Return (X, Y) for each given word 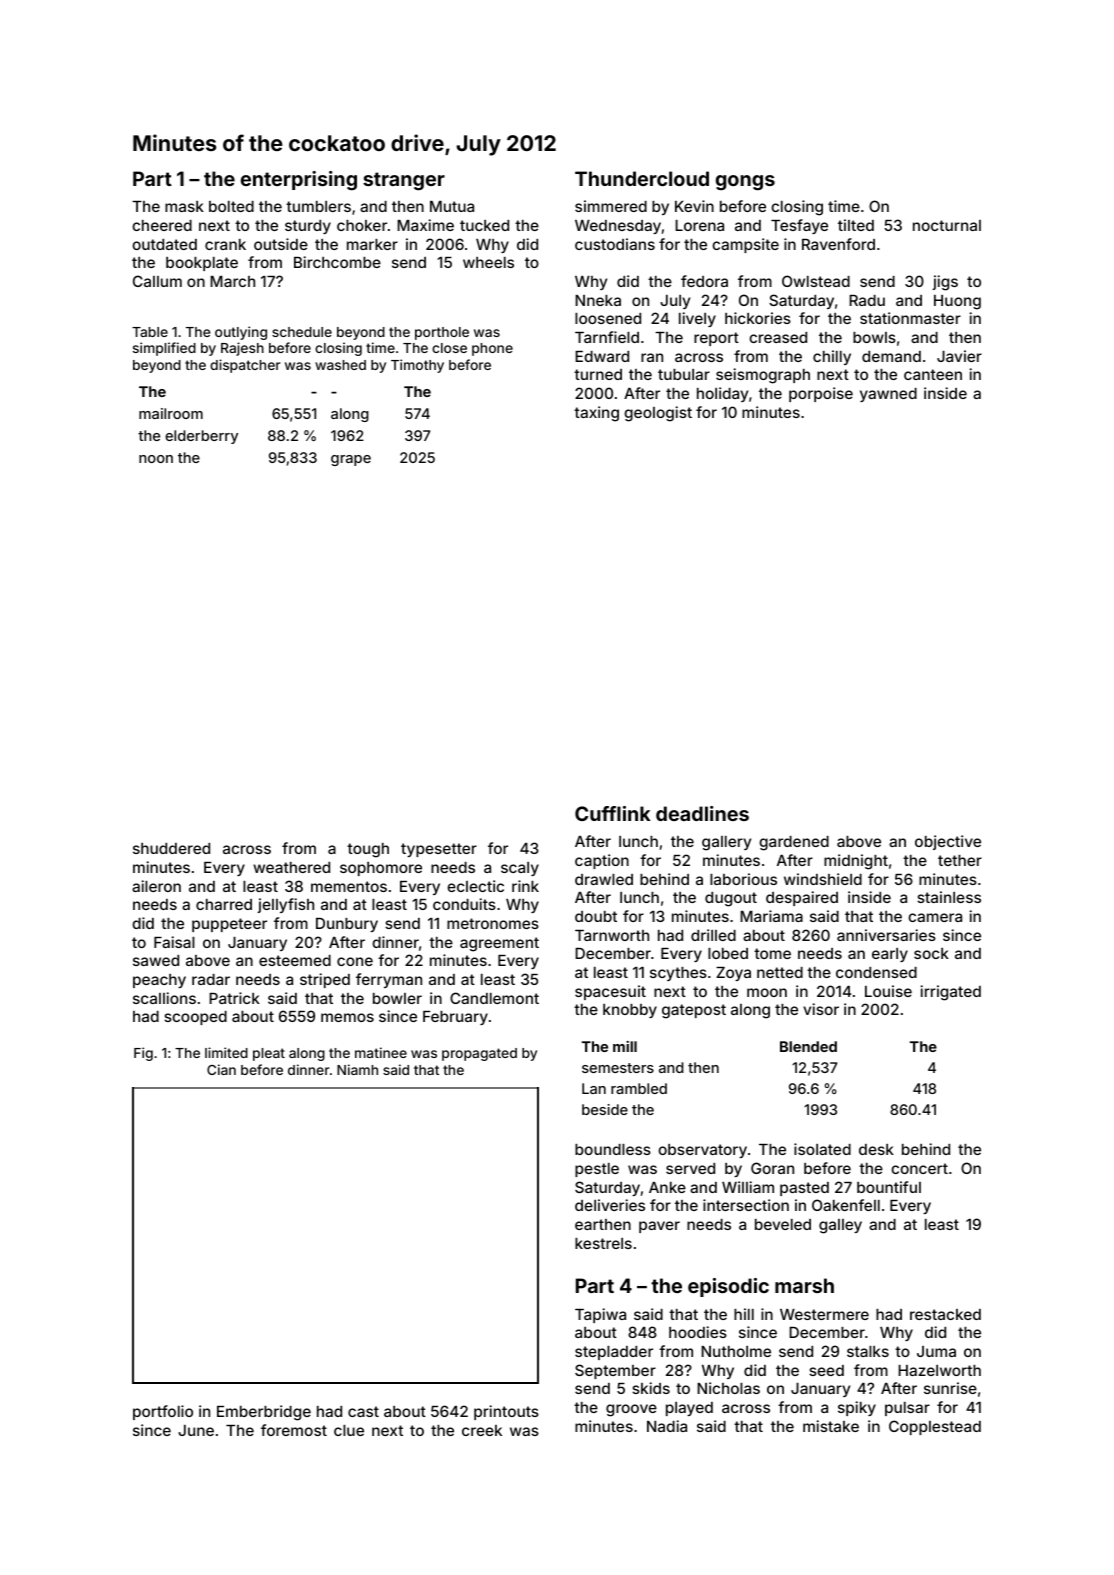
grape (351, 460)
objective (948, 842)
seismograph (763, 376)
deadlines (702, 813)
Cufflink (613, 813)
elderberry (201, 437)
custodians (615, 244)
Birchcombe (337, 262)
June (196, 1430)
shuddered (171, 848)
